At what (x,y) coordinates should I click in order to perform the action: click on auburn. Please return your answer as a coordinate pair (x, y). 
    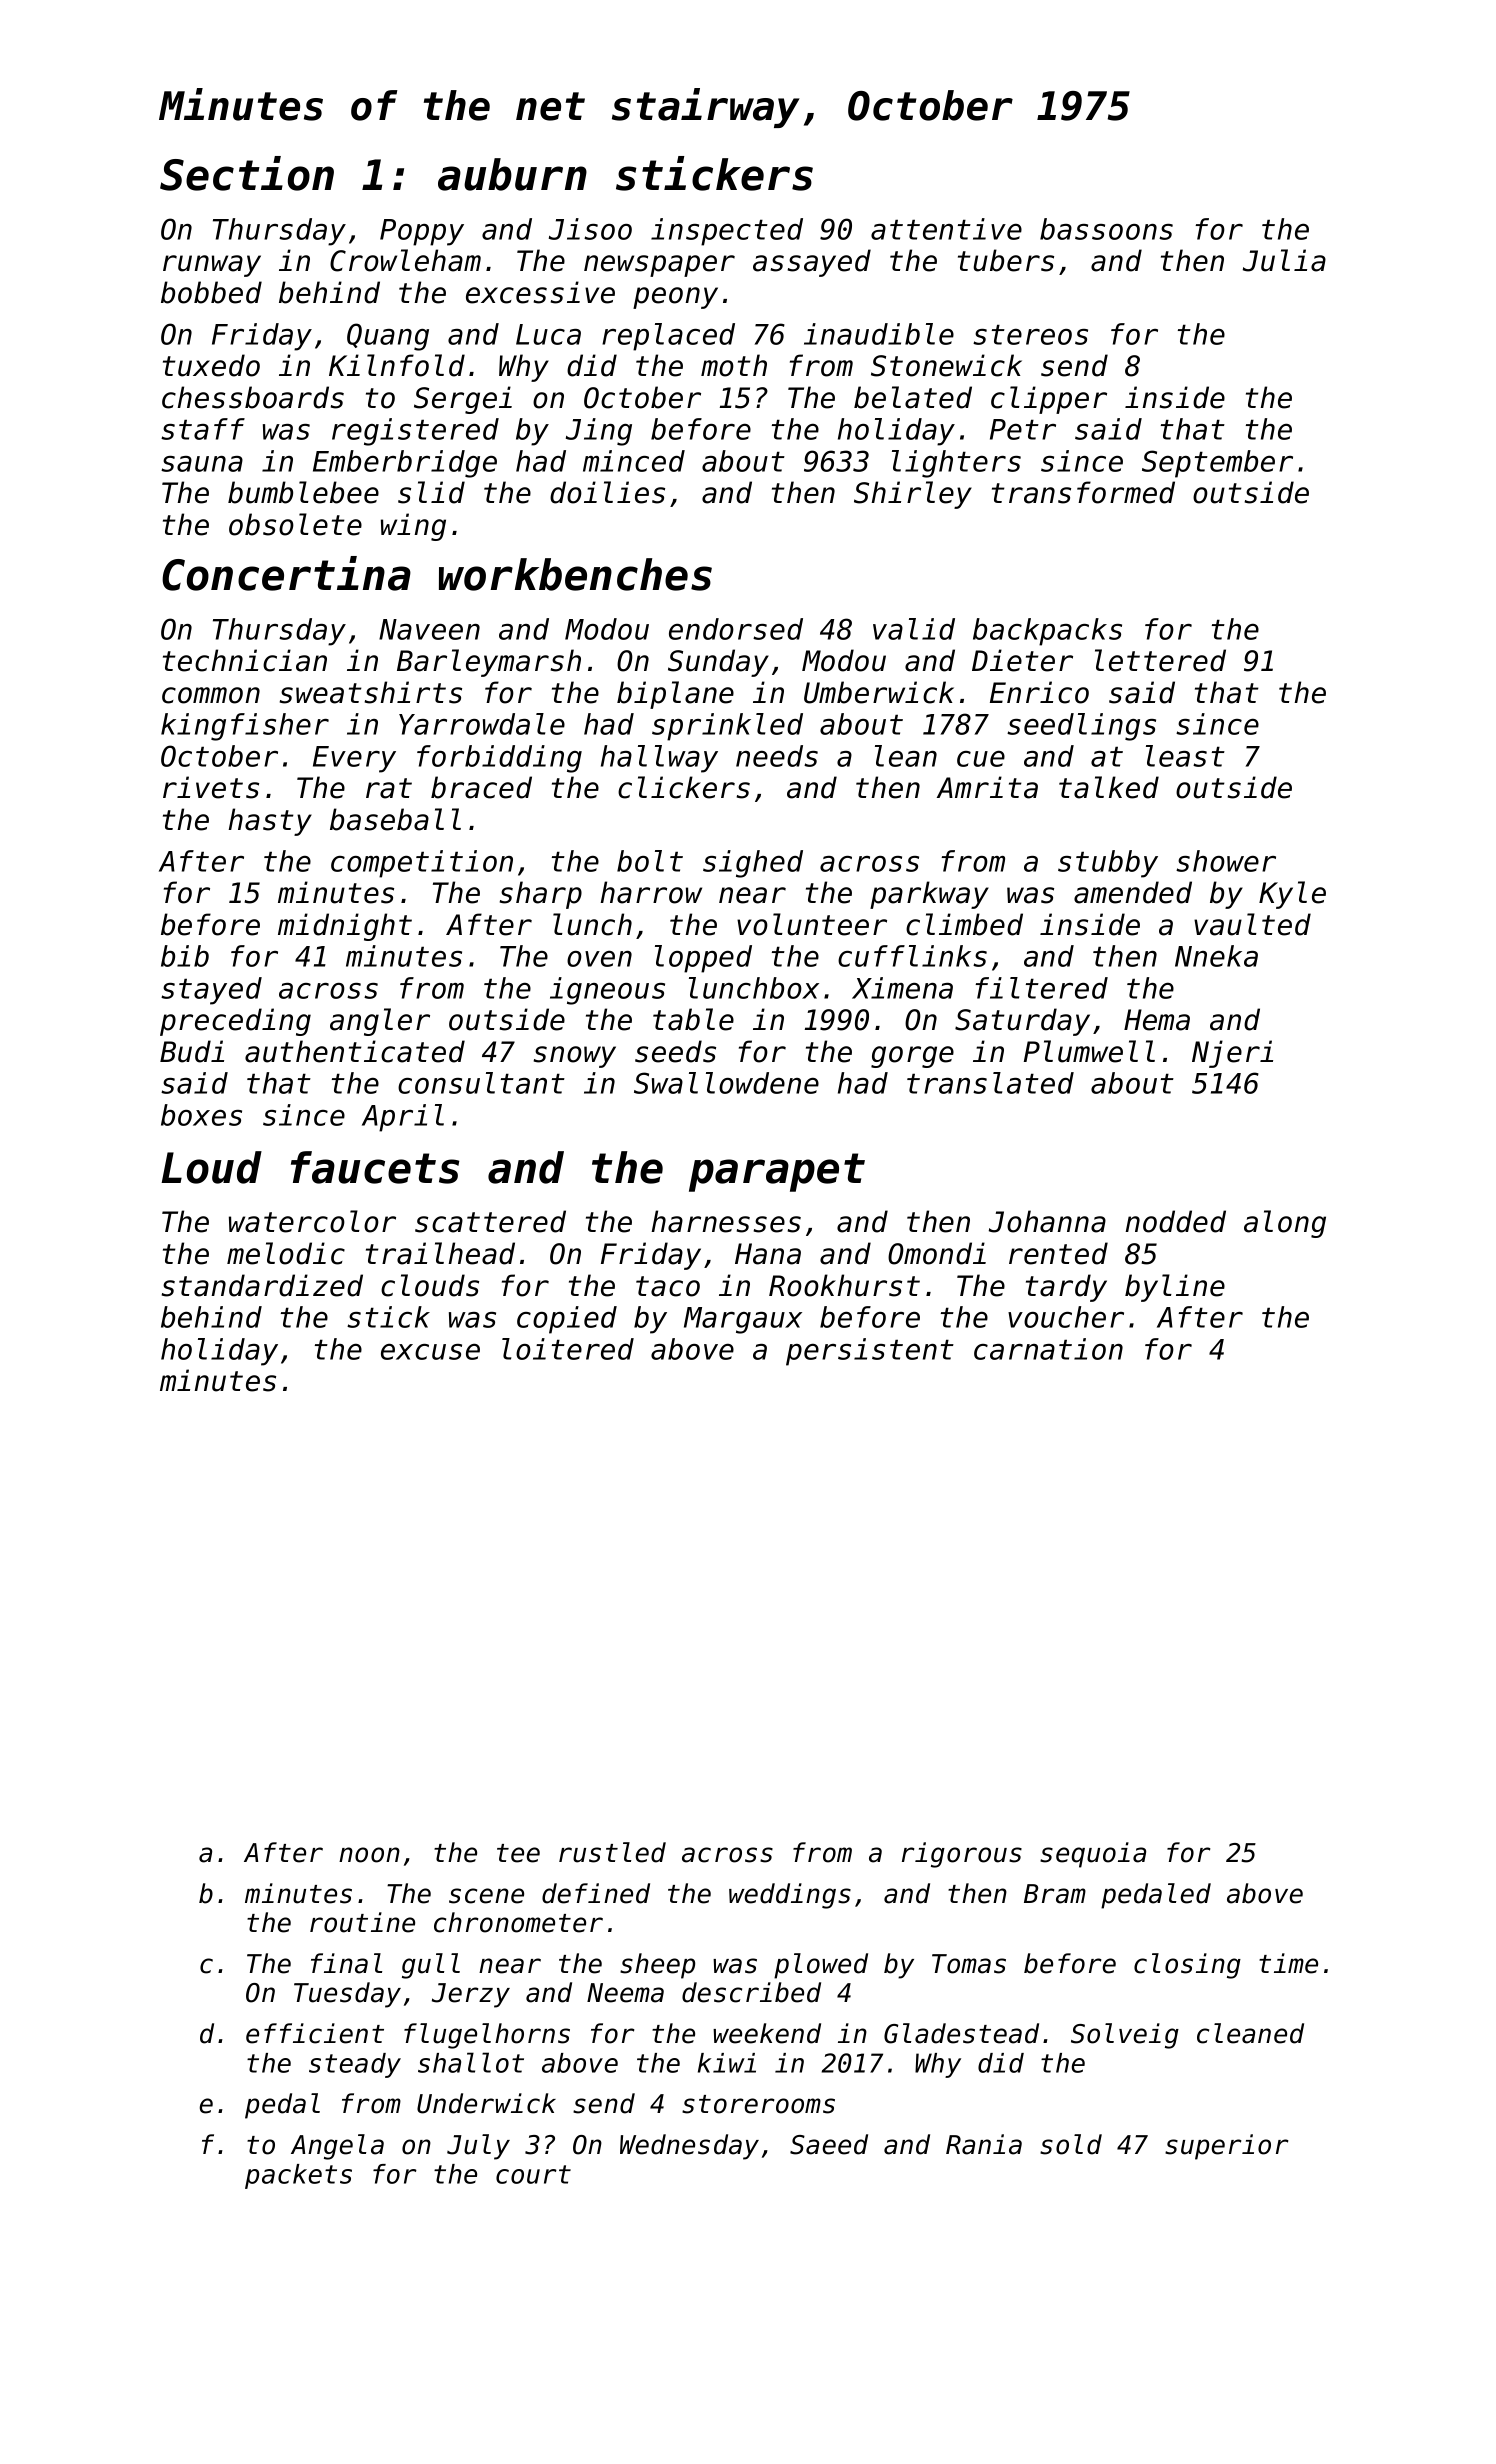
    Looking at the image, I should click on (512, 174).
